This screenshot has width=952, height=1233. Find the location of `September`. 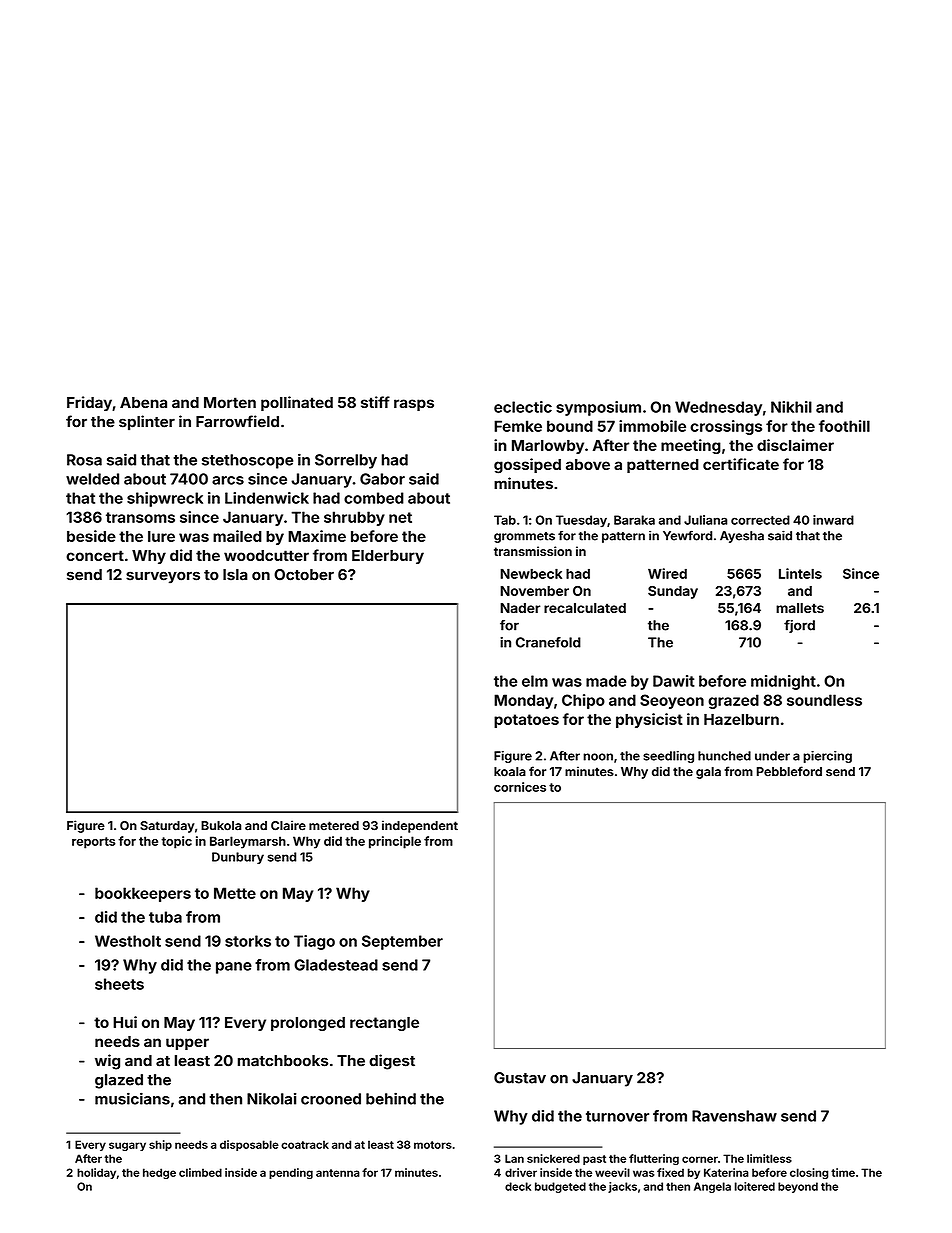

September is located at coordinates (402, 942).
